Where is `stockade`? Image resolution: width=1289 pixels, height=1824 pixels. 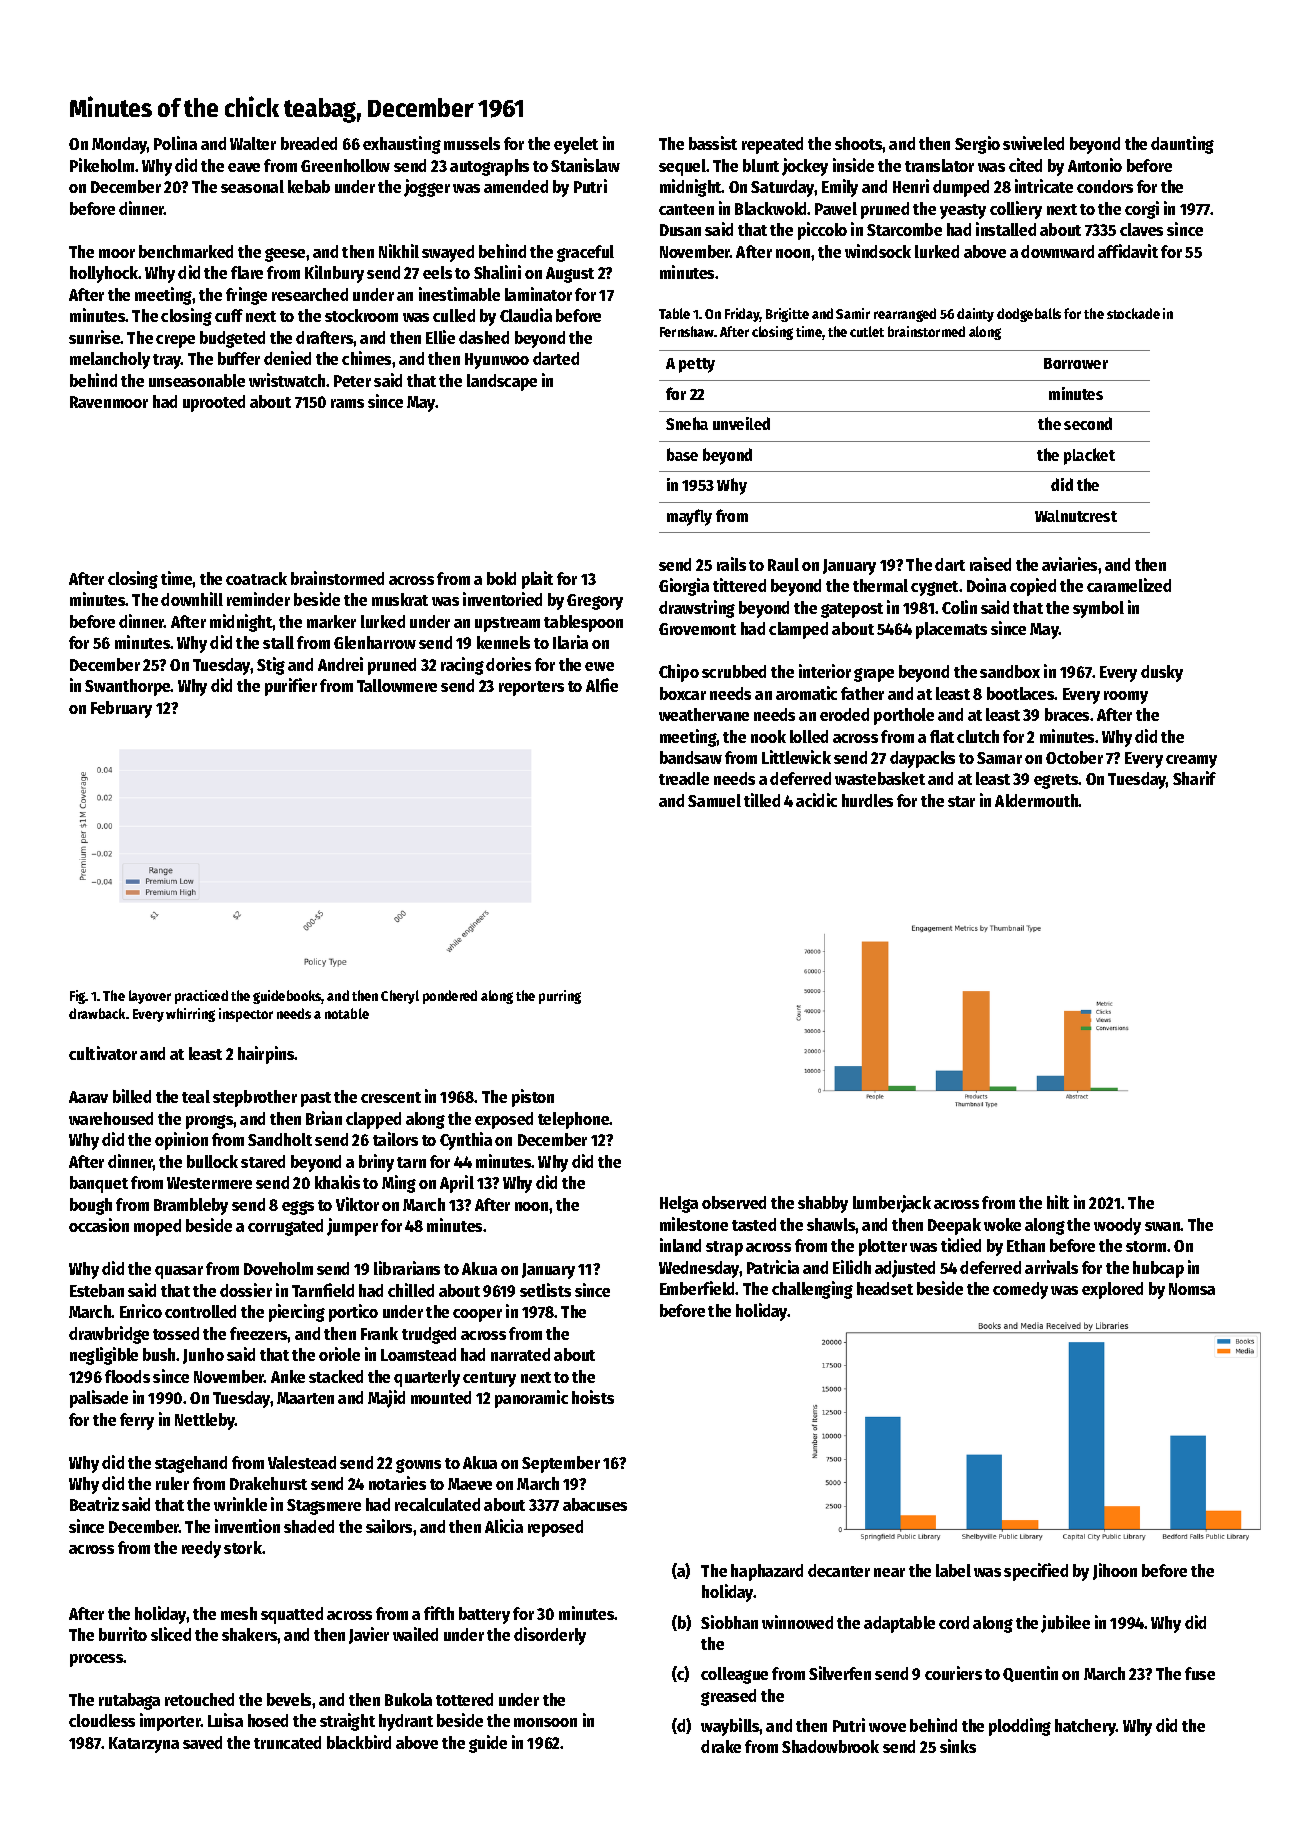 stockade is located at coordinates (1133, 313).
